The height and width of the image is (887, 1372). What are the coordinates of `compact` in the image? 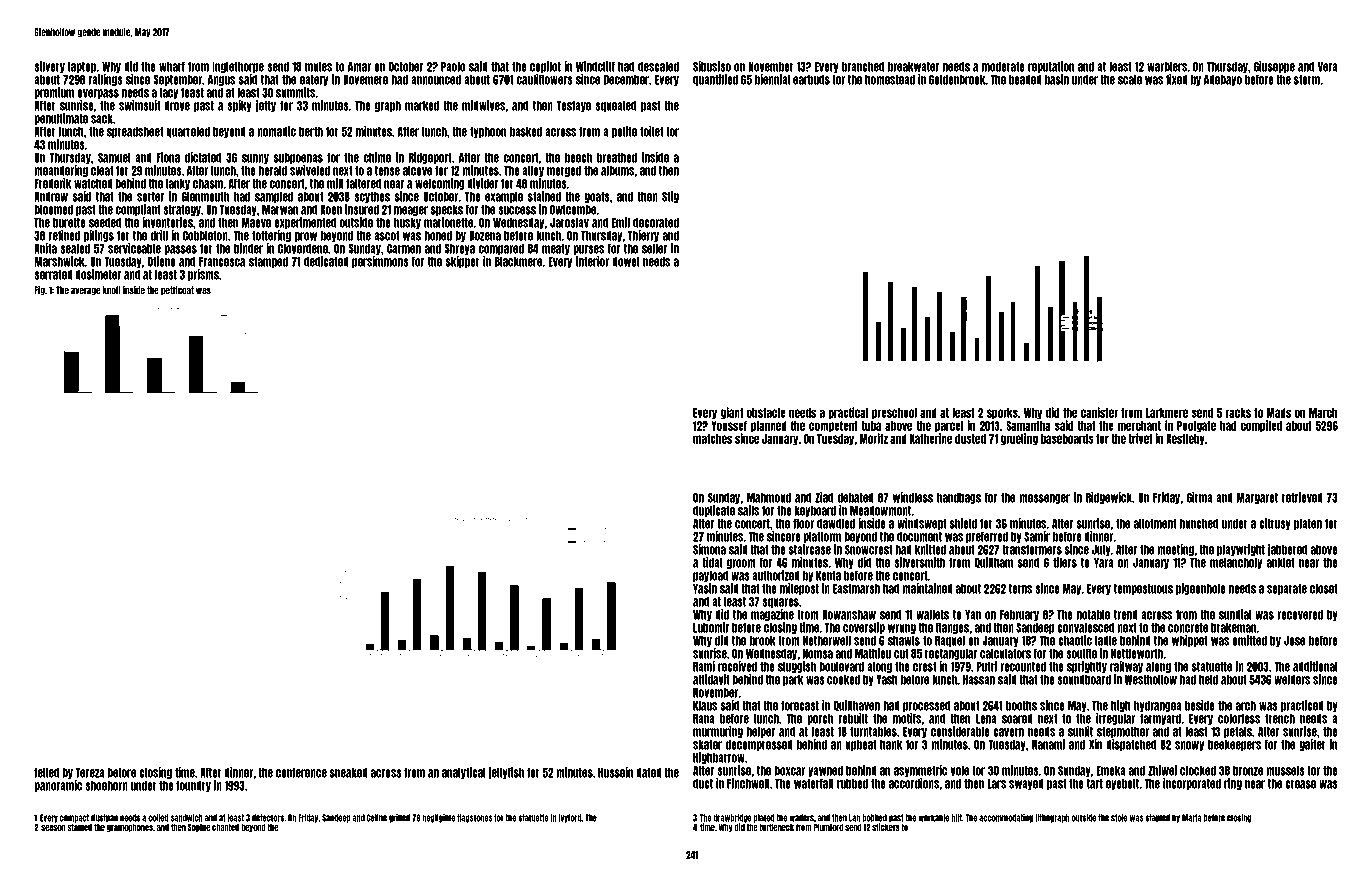 It's located at (74, 818).
